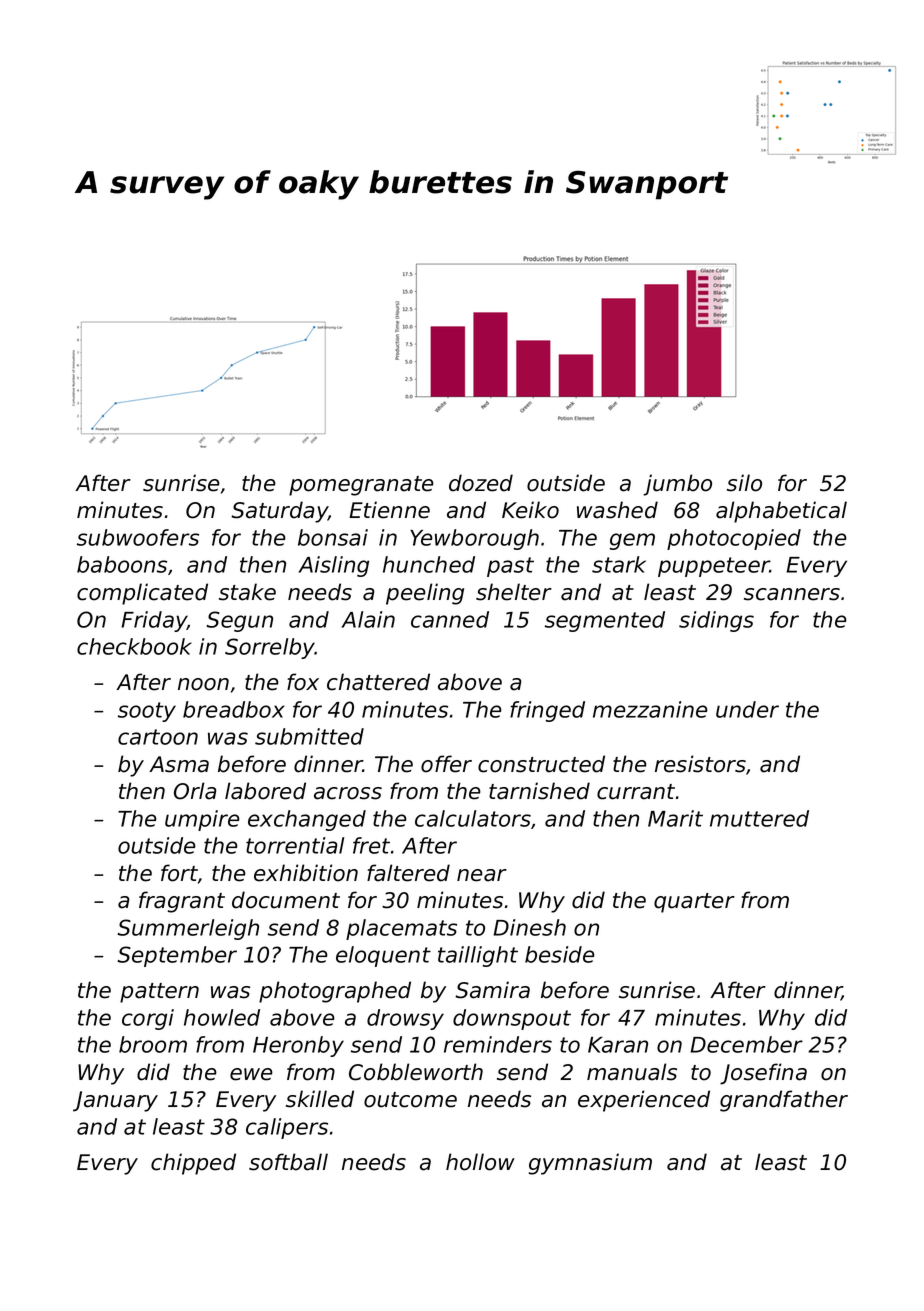 Image resolution: width=924 pixels, height=1311 pixels. Describe the element at coordinates (147, 712) in the screenshot. I see `sooty` at that location.
